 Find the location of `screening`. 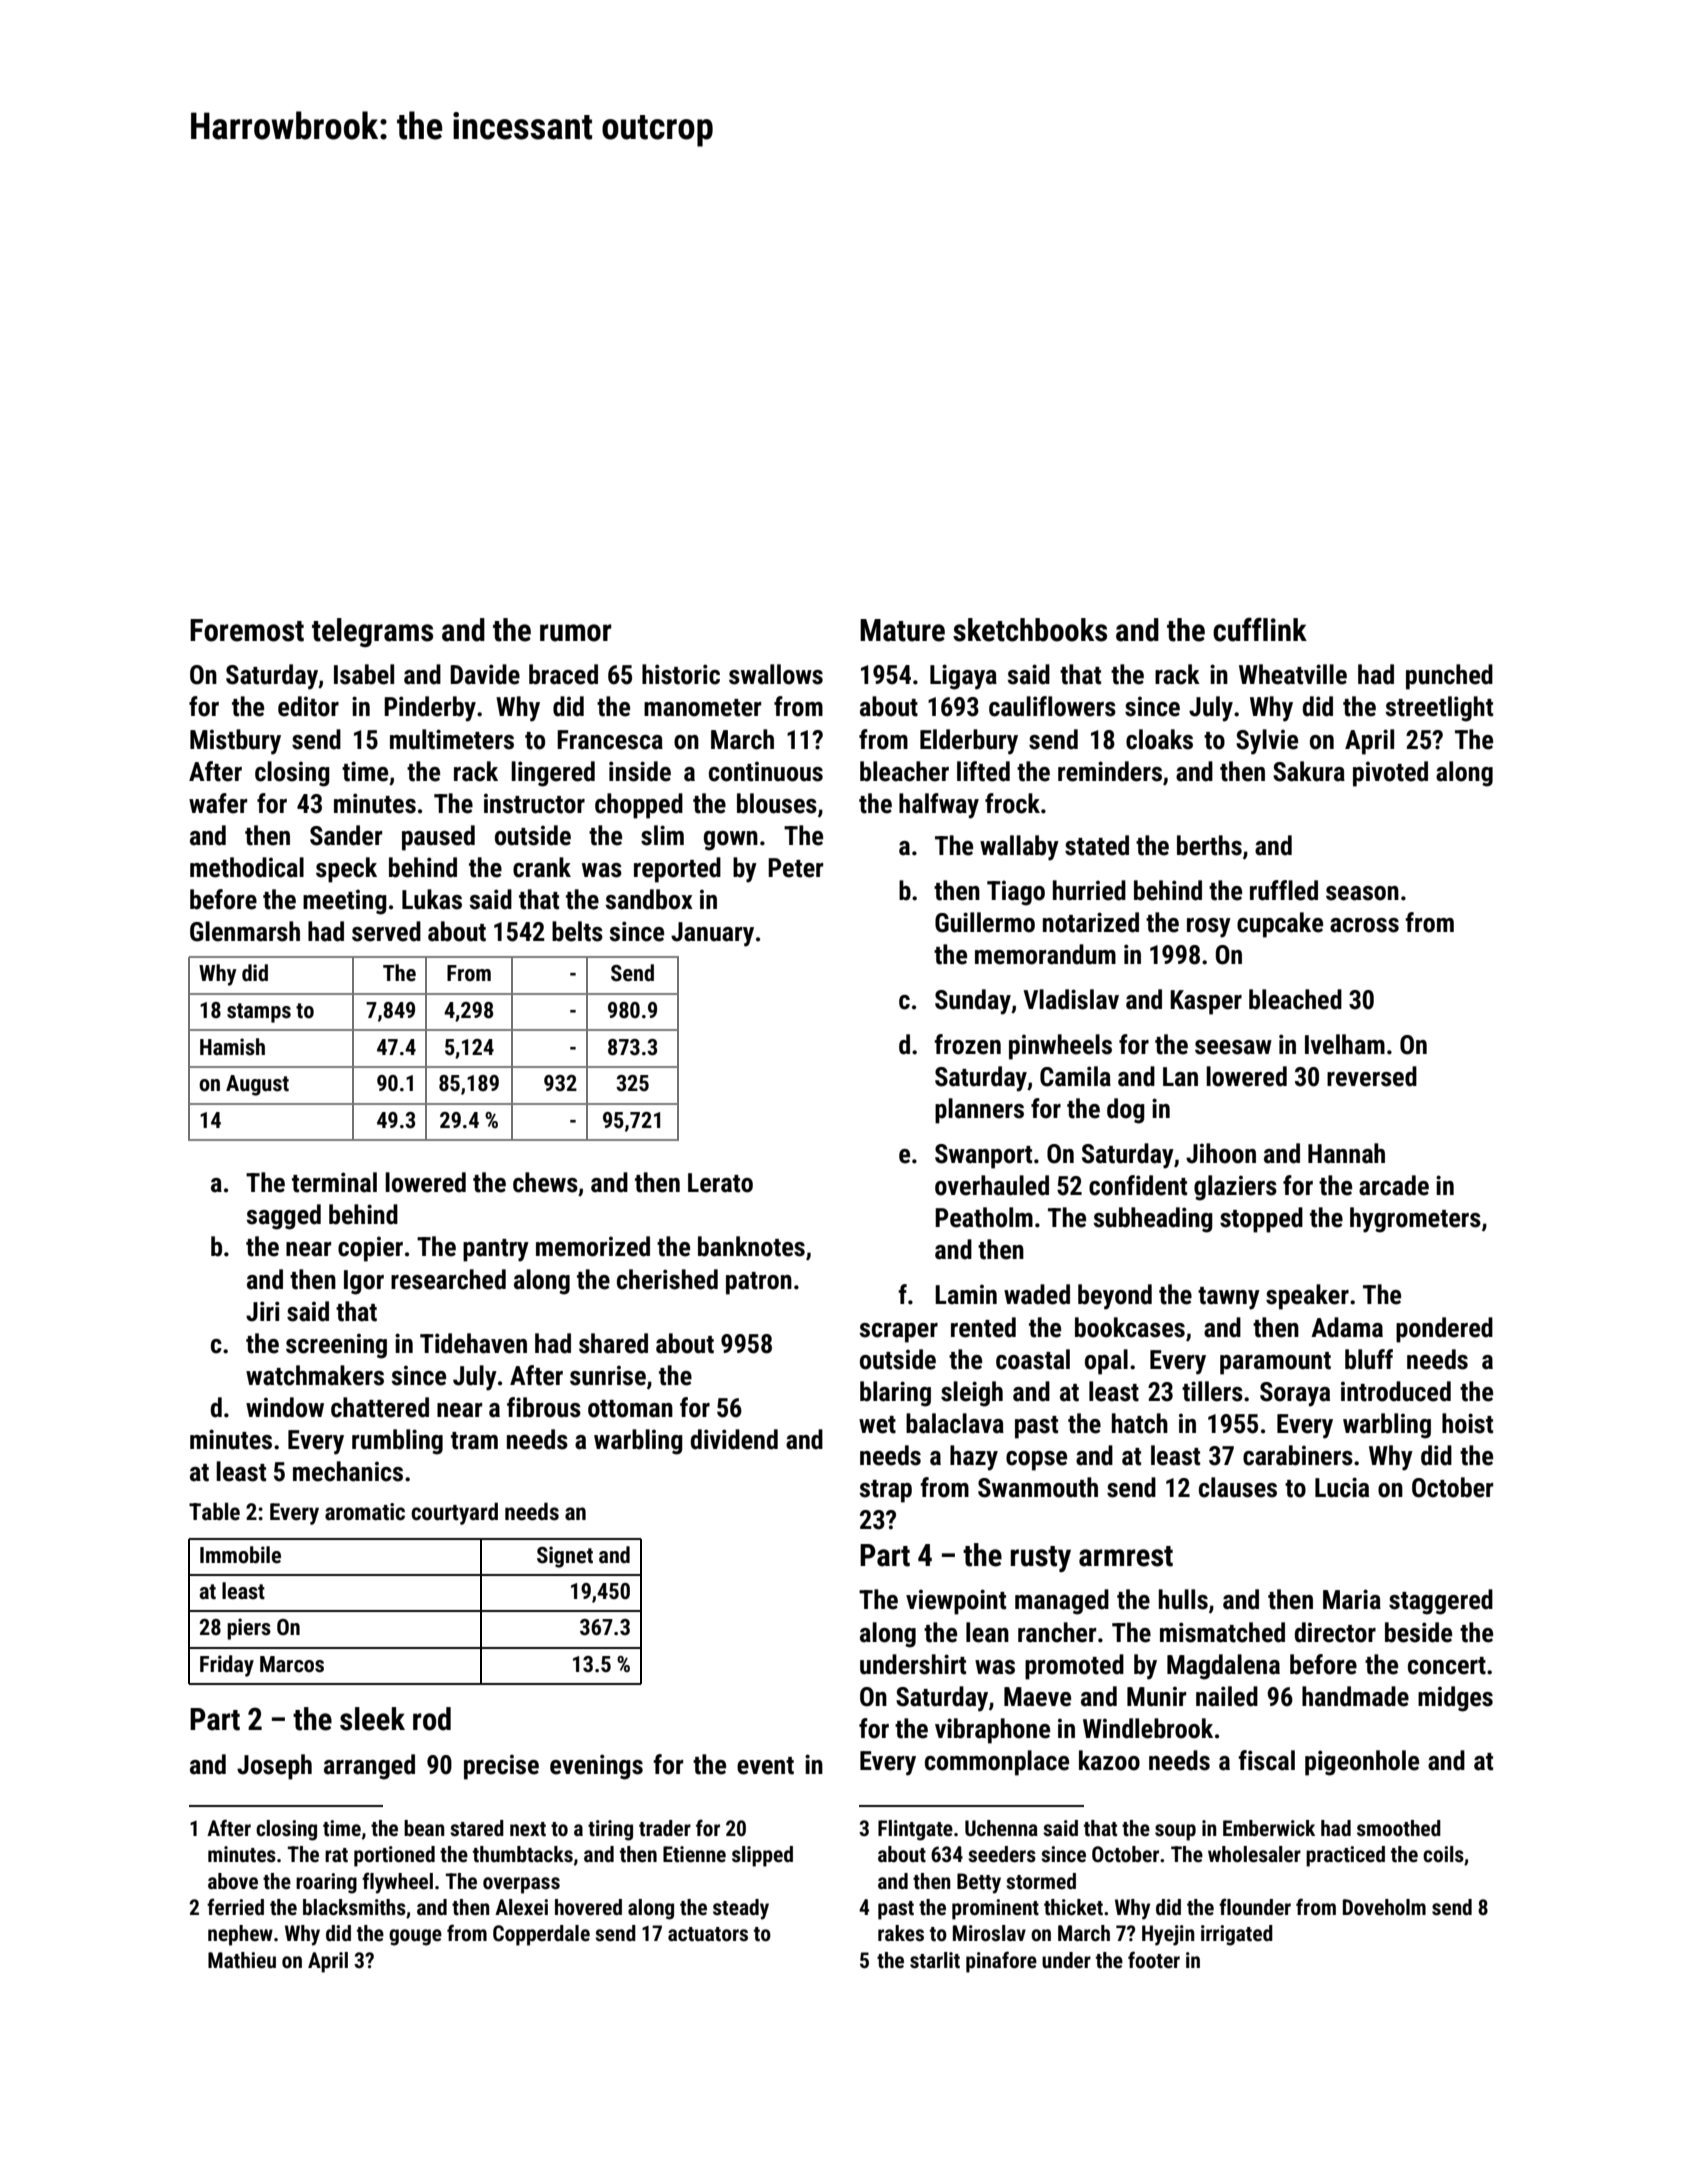

screening is located at coordinates (336, 1346).
